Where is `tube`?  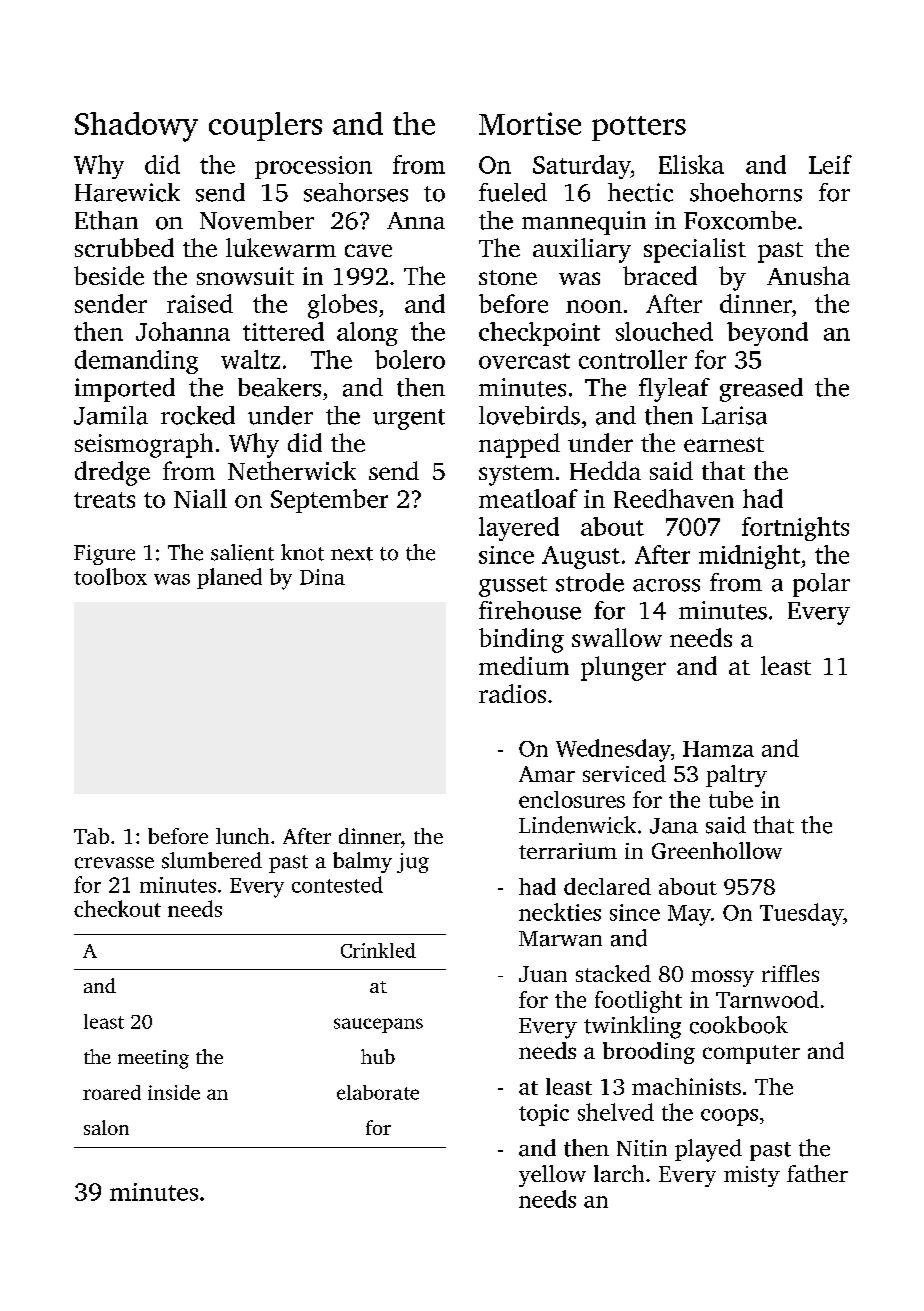
tube is located at coordinates (731, 799).
